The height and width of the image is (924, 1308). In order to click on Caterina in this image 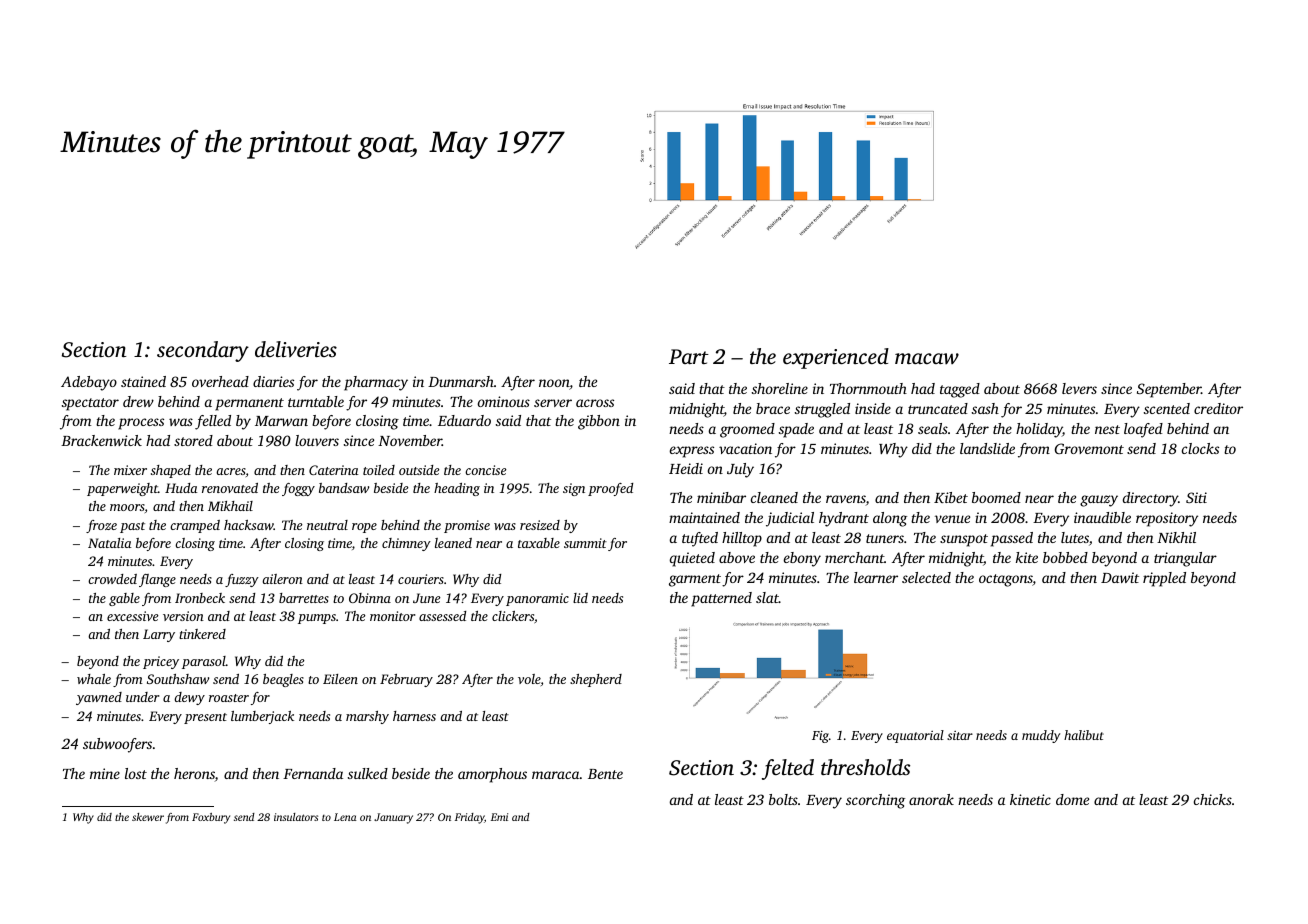, I will do `click(334, 470)`.
